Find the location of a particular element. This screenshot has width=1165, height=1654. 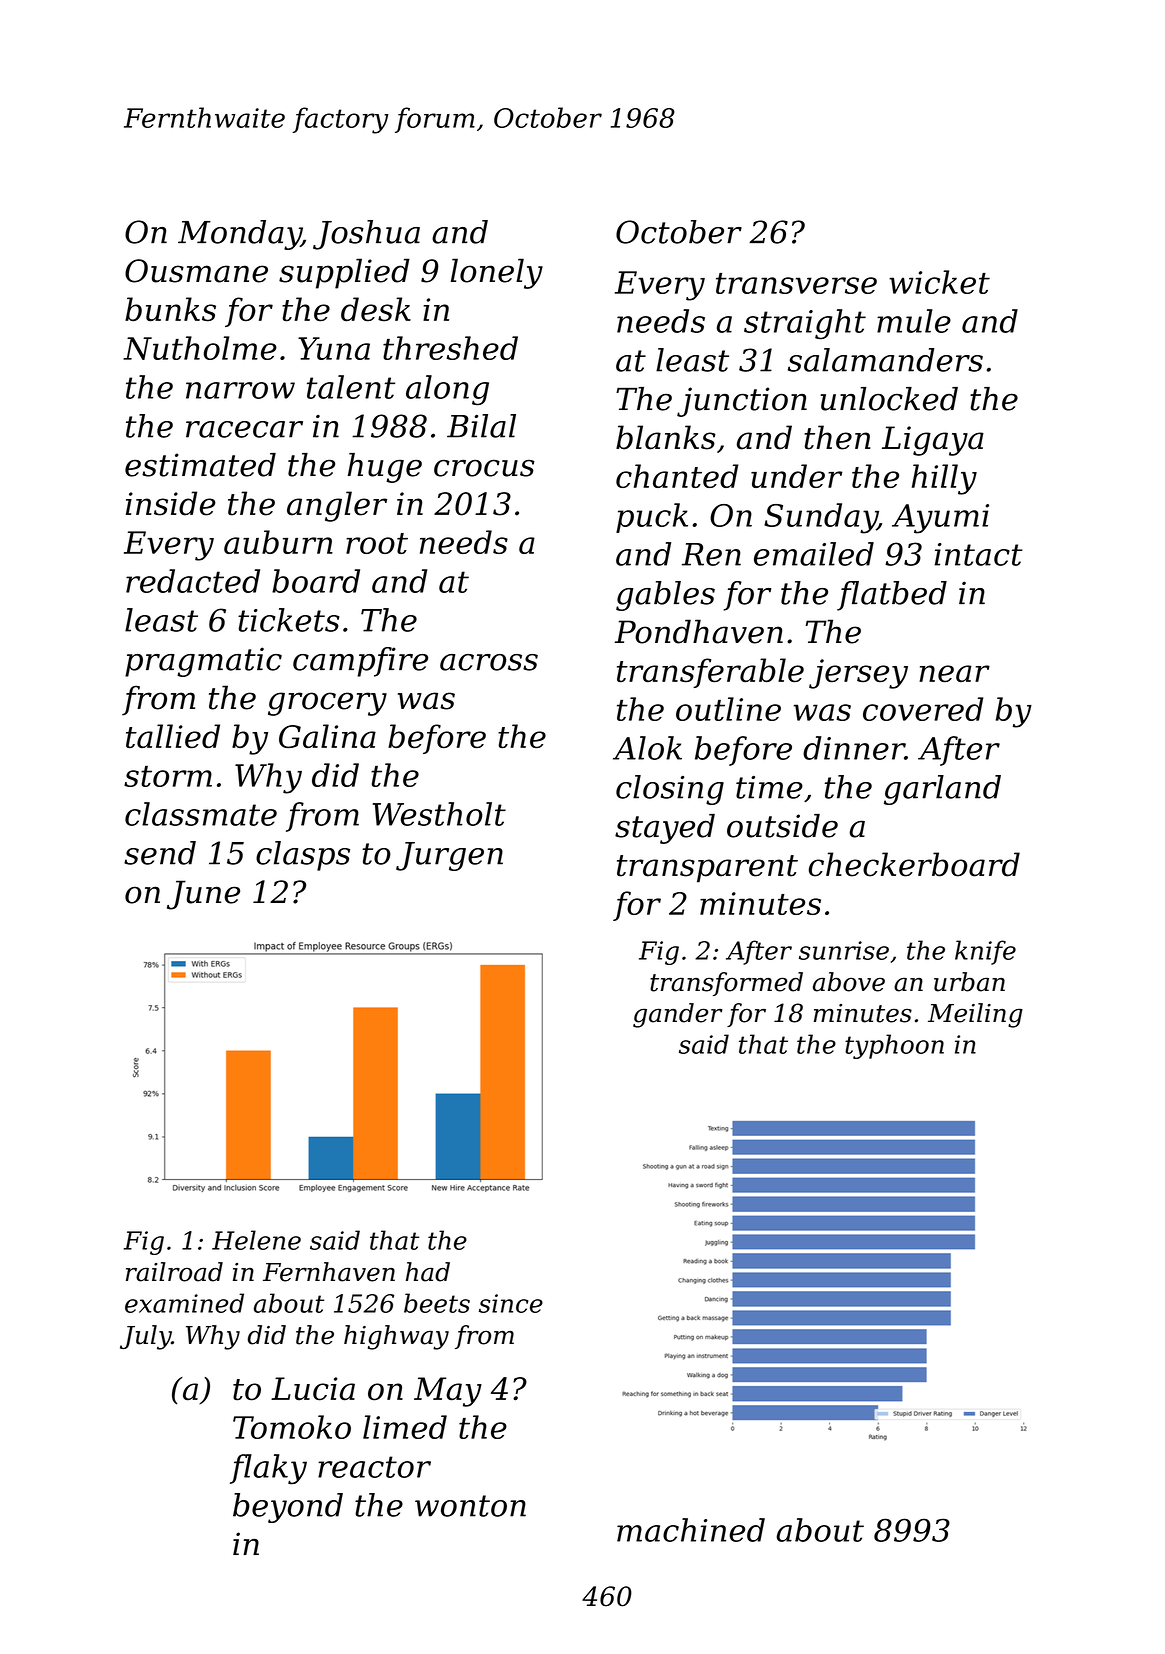

since is located at coordinates (511, 1303).
